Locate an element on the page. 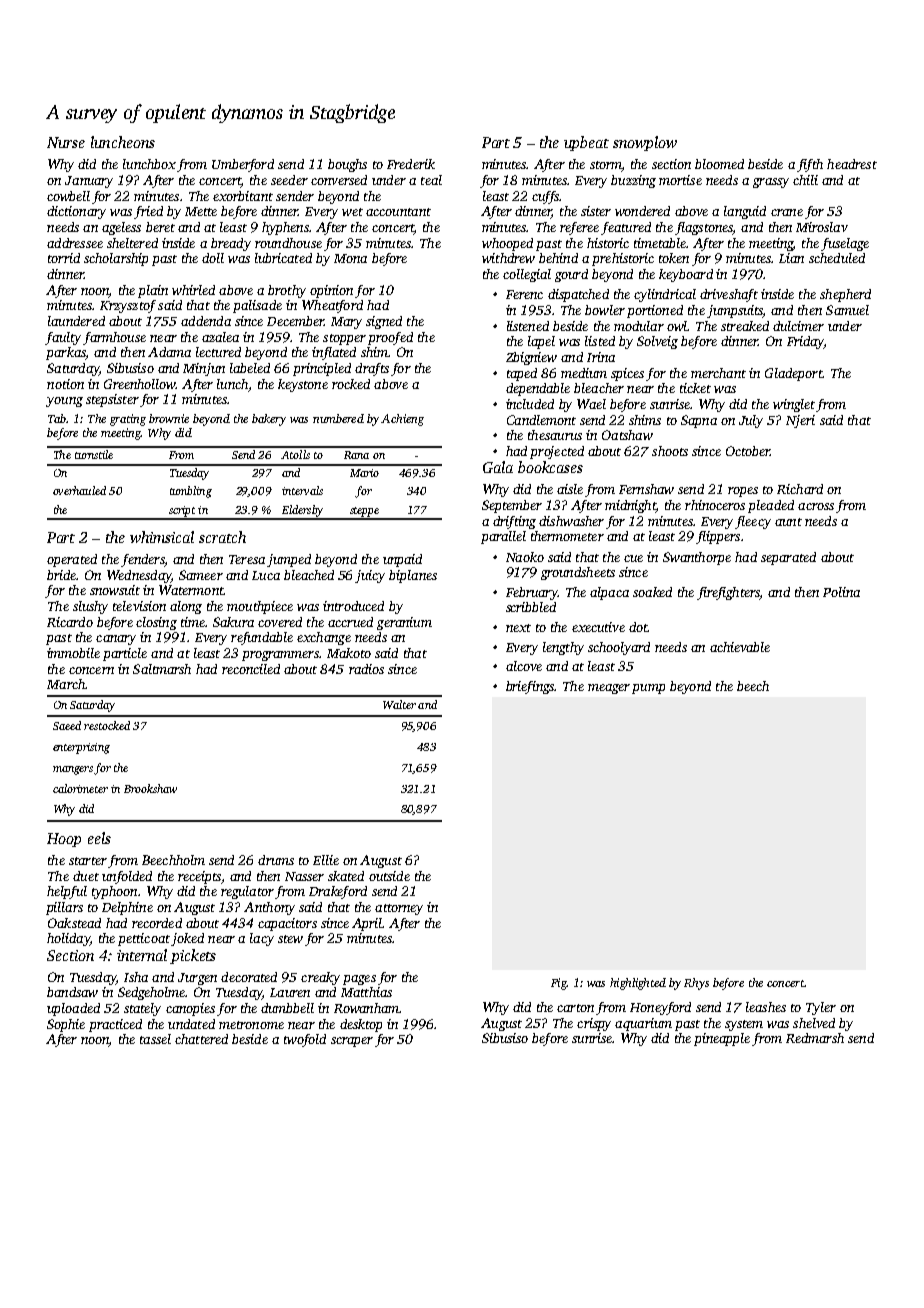 The width and height of the page is (924, 1308). upbeat is located at coordinates (586, 143).
